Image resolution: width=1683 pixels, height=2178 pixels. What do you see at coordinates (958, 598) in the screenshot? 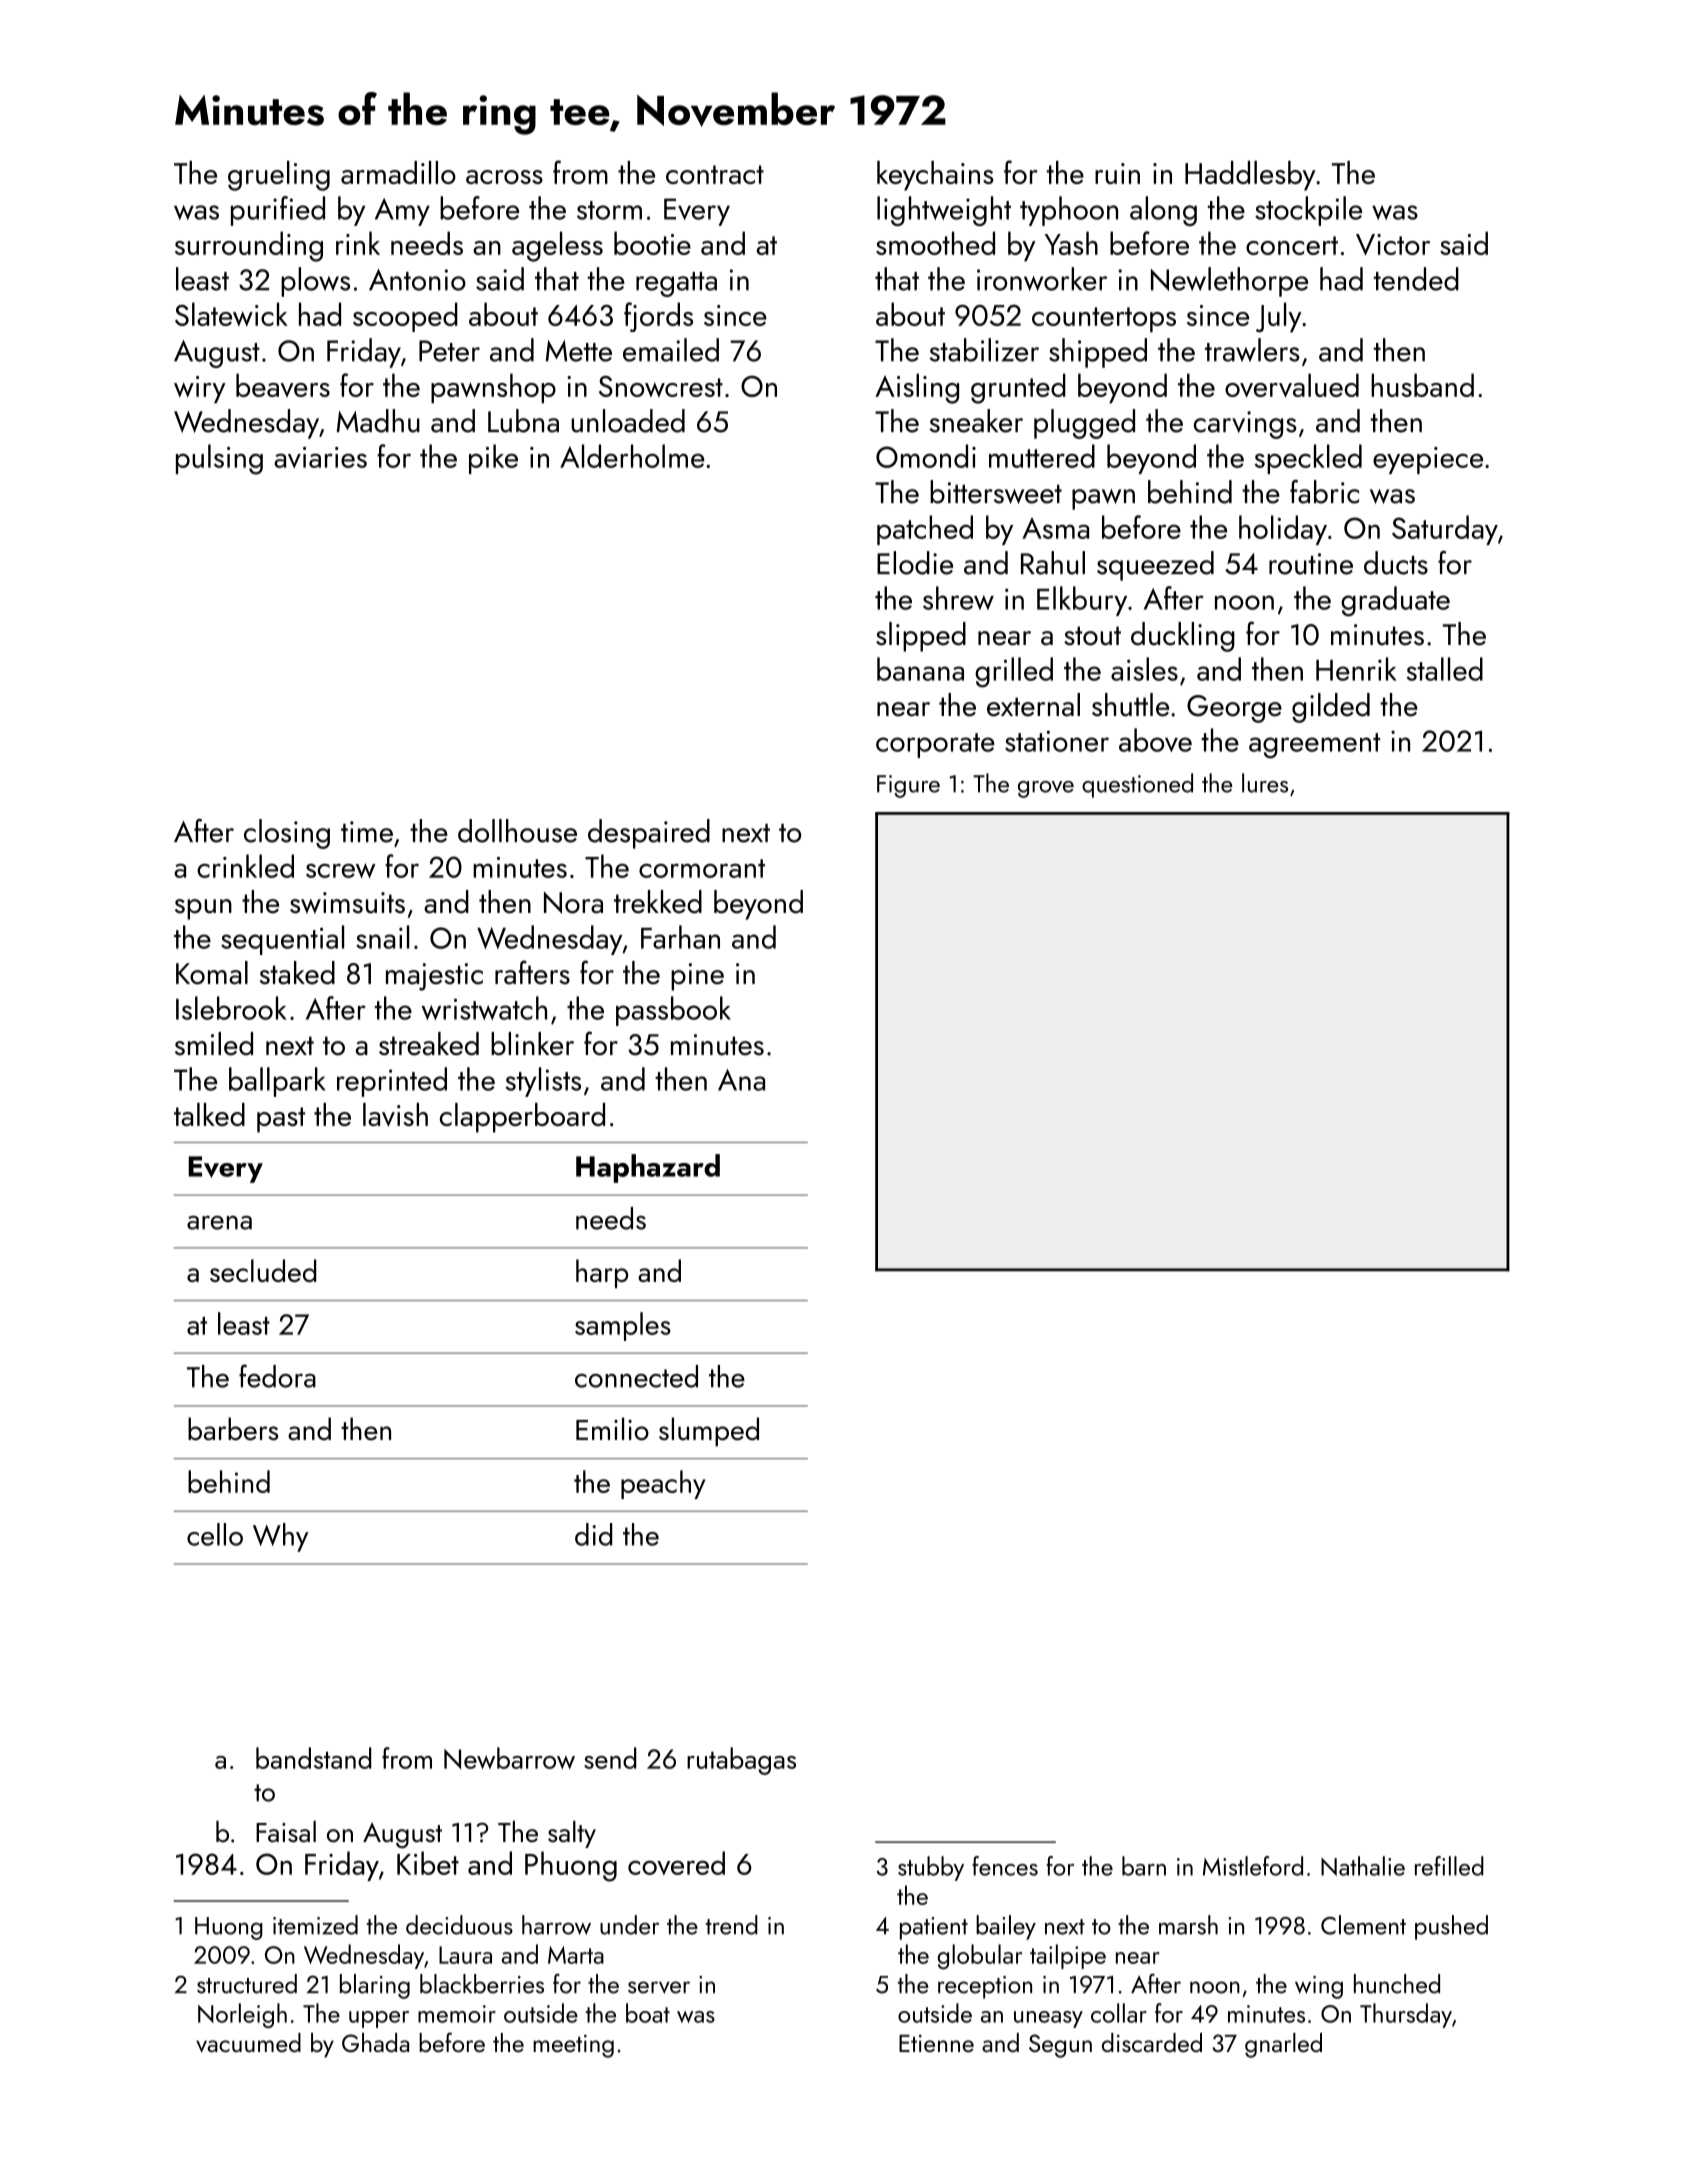
I see `shrew` at bounding box center [958, 598].
